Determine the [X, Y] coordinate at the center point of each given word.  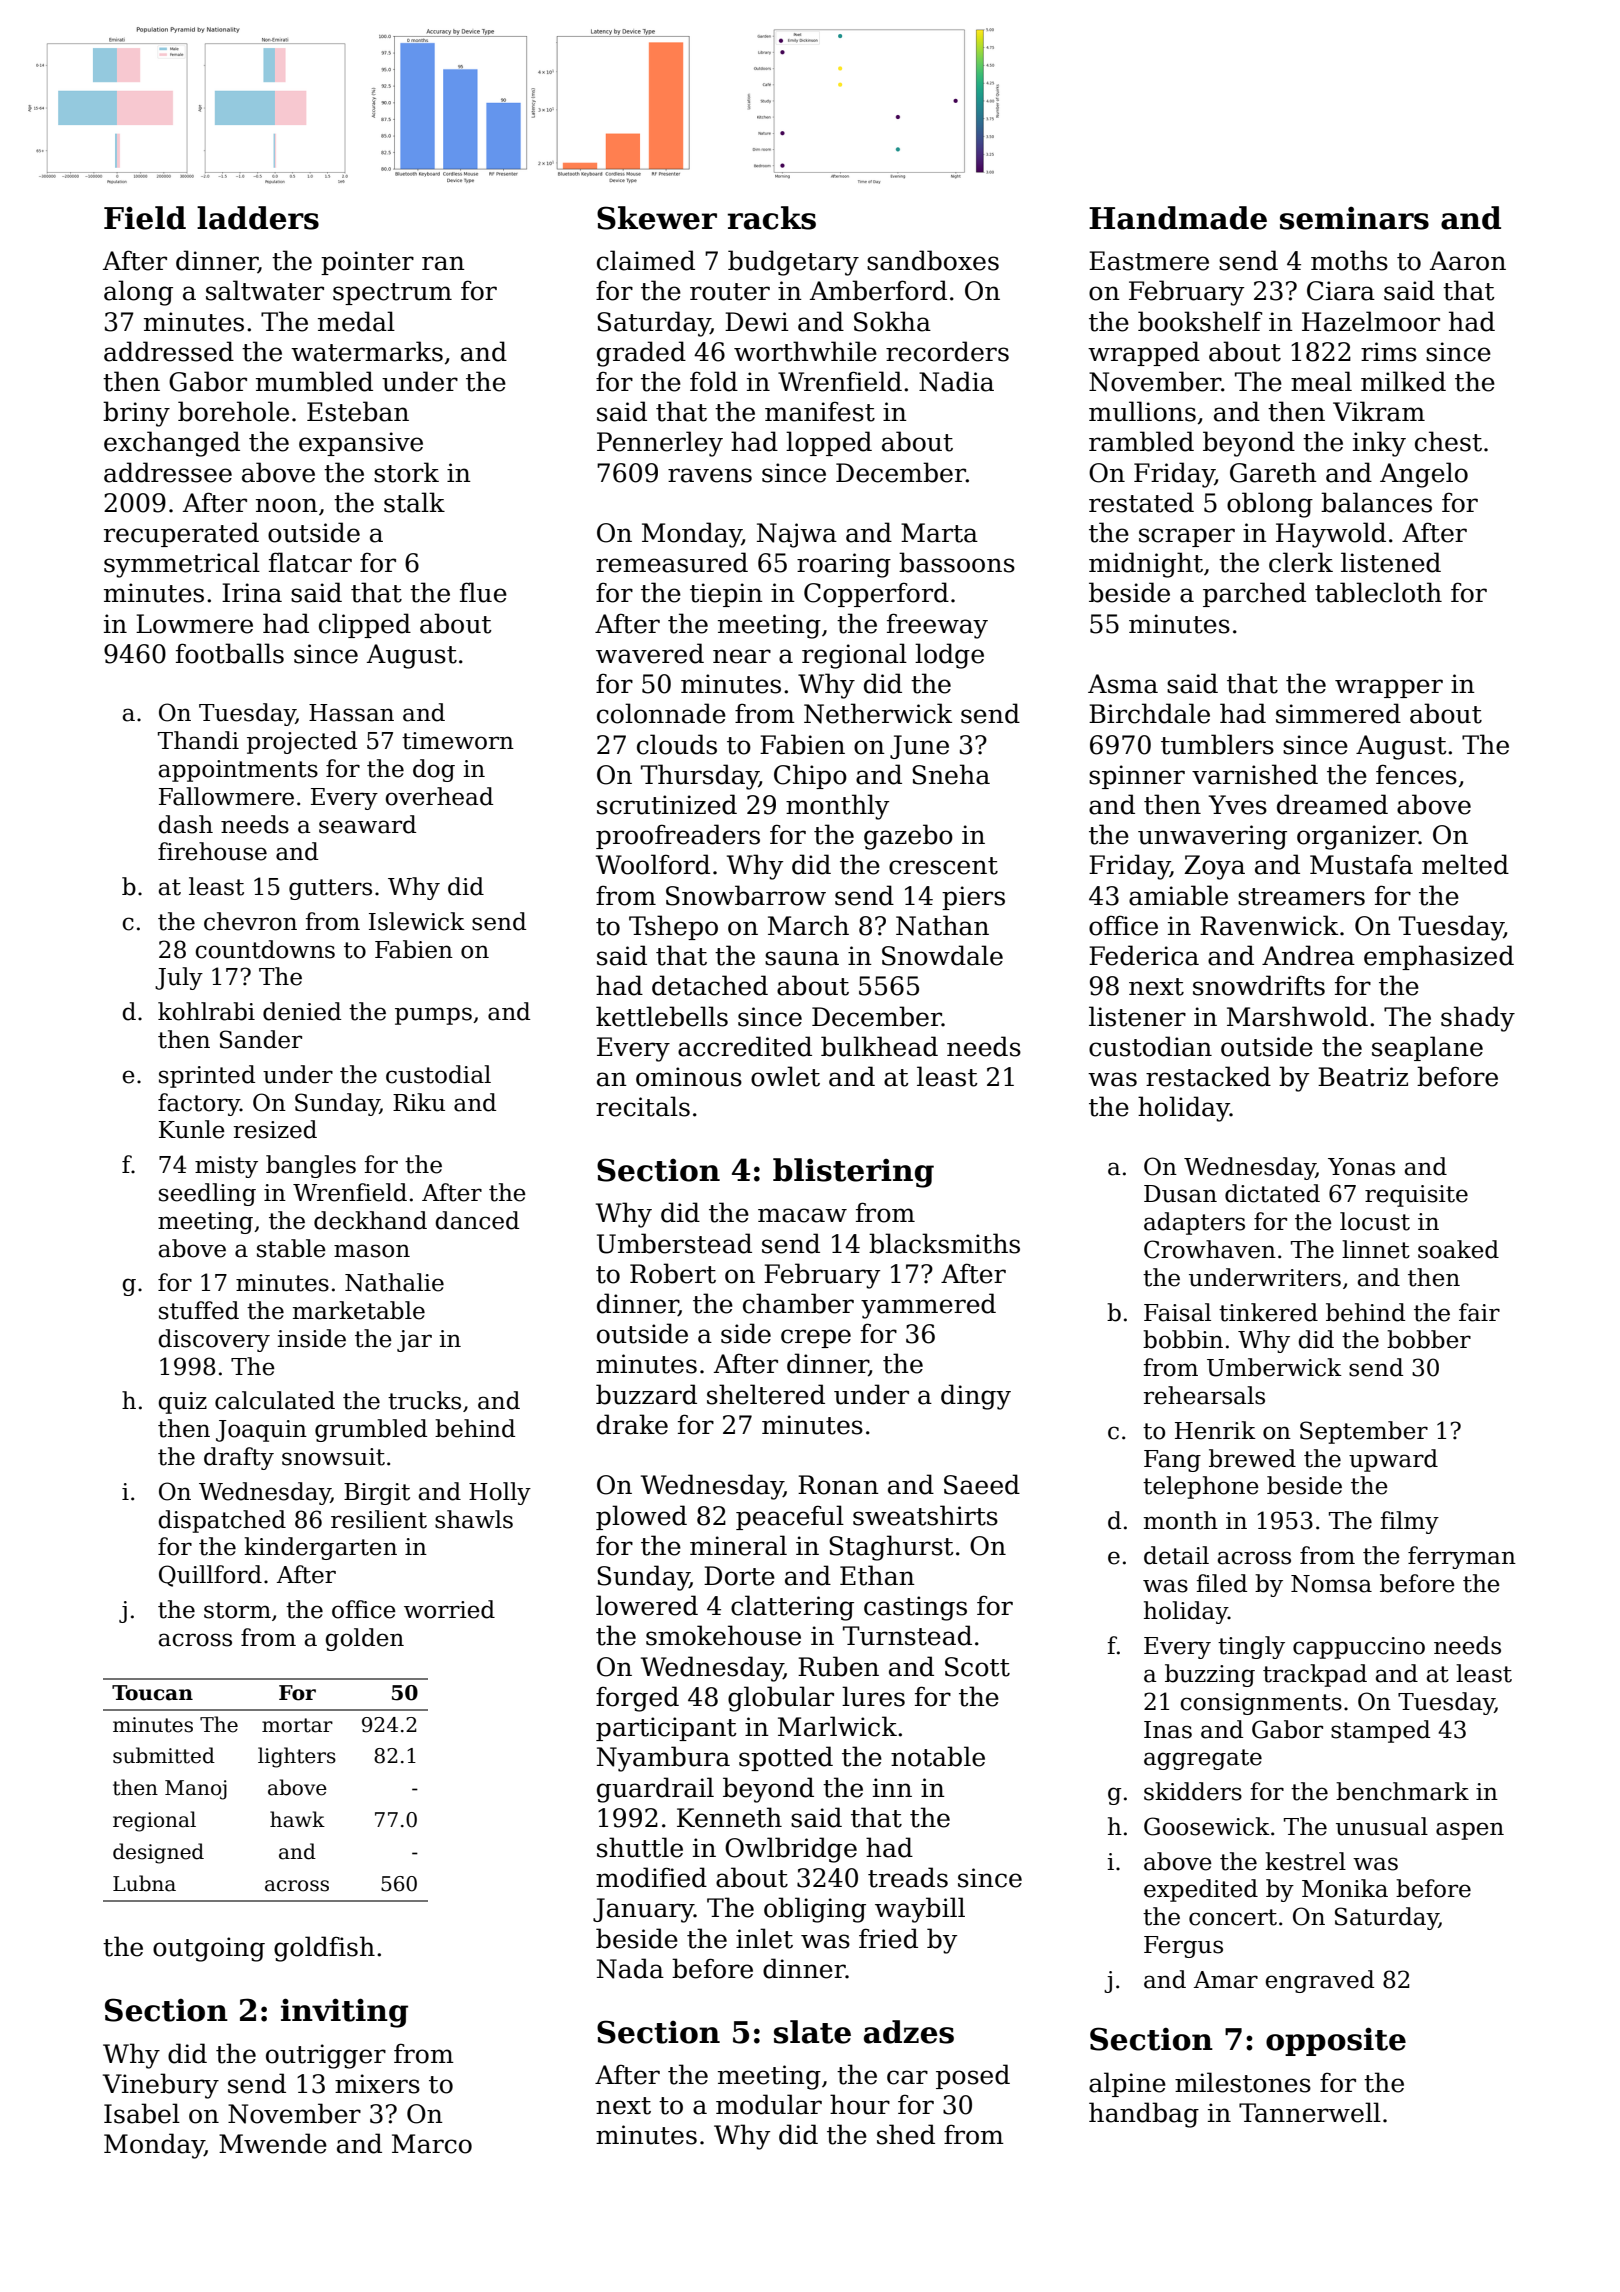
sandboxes [933, 260]
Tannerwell [1310, 2112]
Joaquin [261, 1431]
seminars [1354, 218]
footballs [230, 653]
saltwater [265, 290]
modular [769, 2104]
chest [1448, 441]
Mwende [273, 2143]
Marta [939, 533]
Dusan [1180, 1194]
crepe [816, 1338]
